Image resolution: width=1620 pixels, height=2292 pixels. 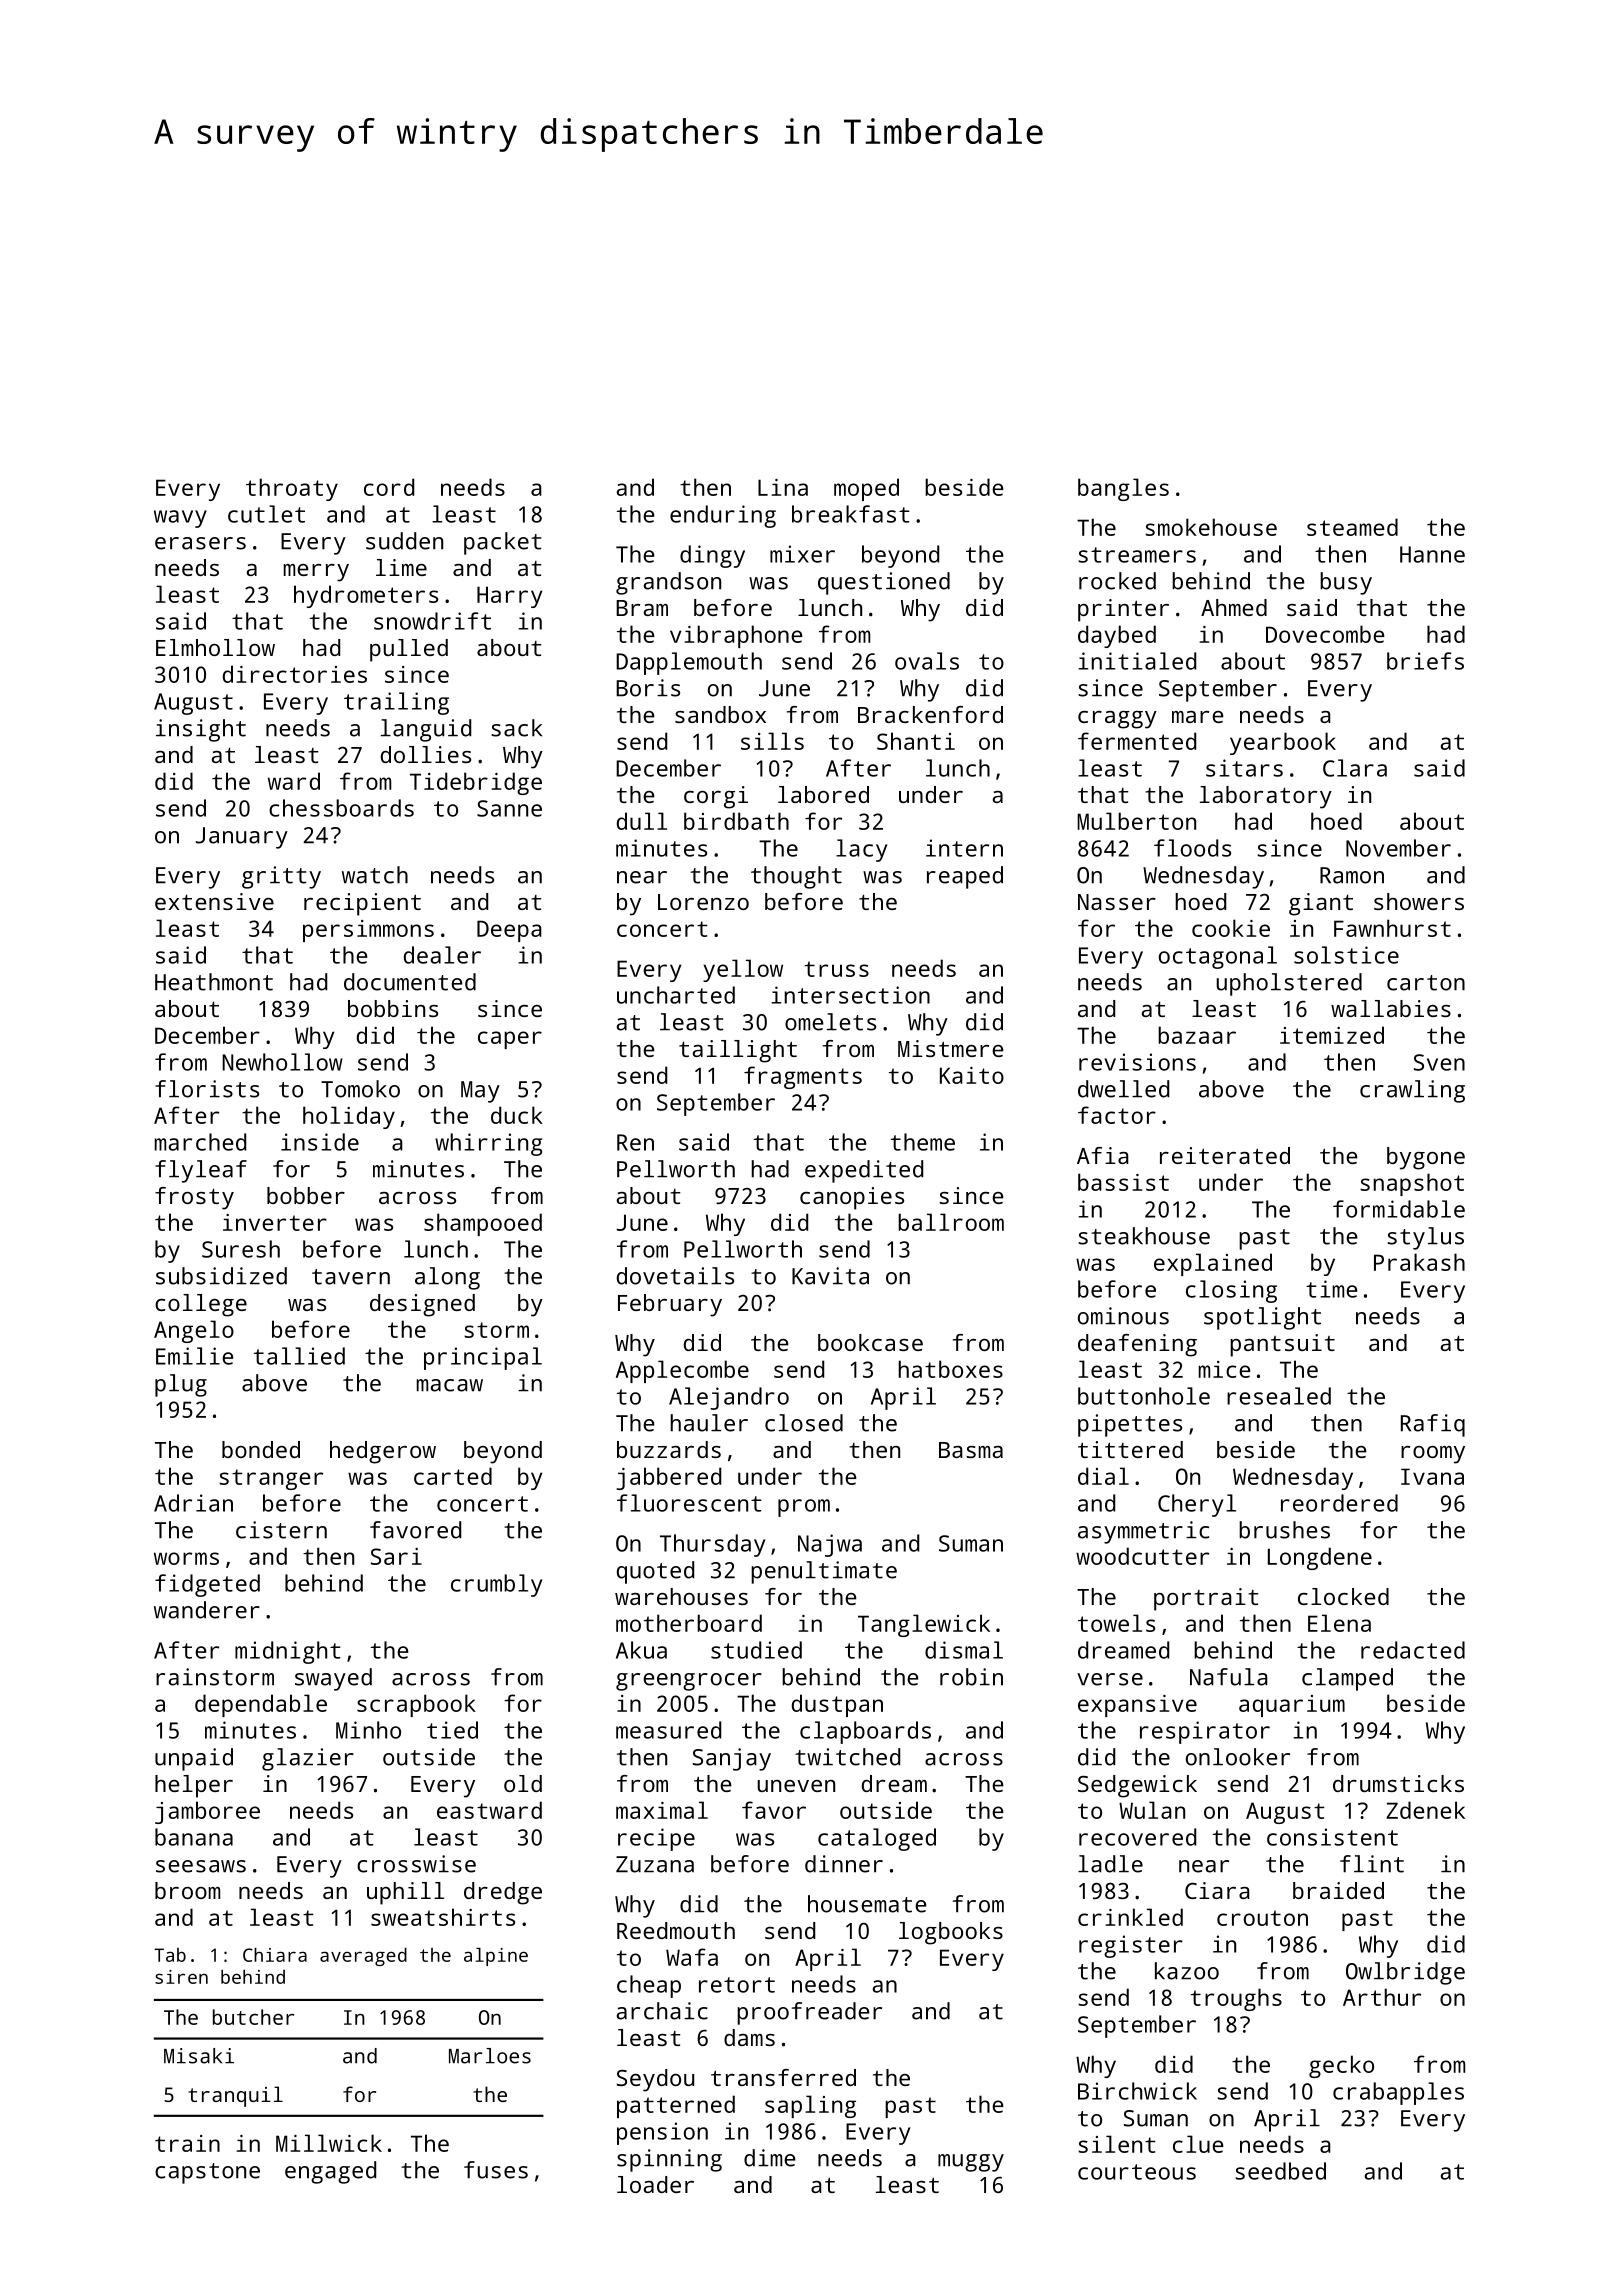 I want to click on ballroom, so click(x=951, y=1222).
